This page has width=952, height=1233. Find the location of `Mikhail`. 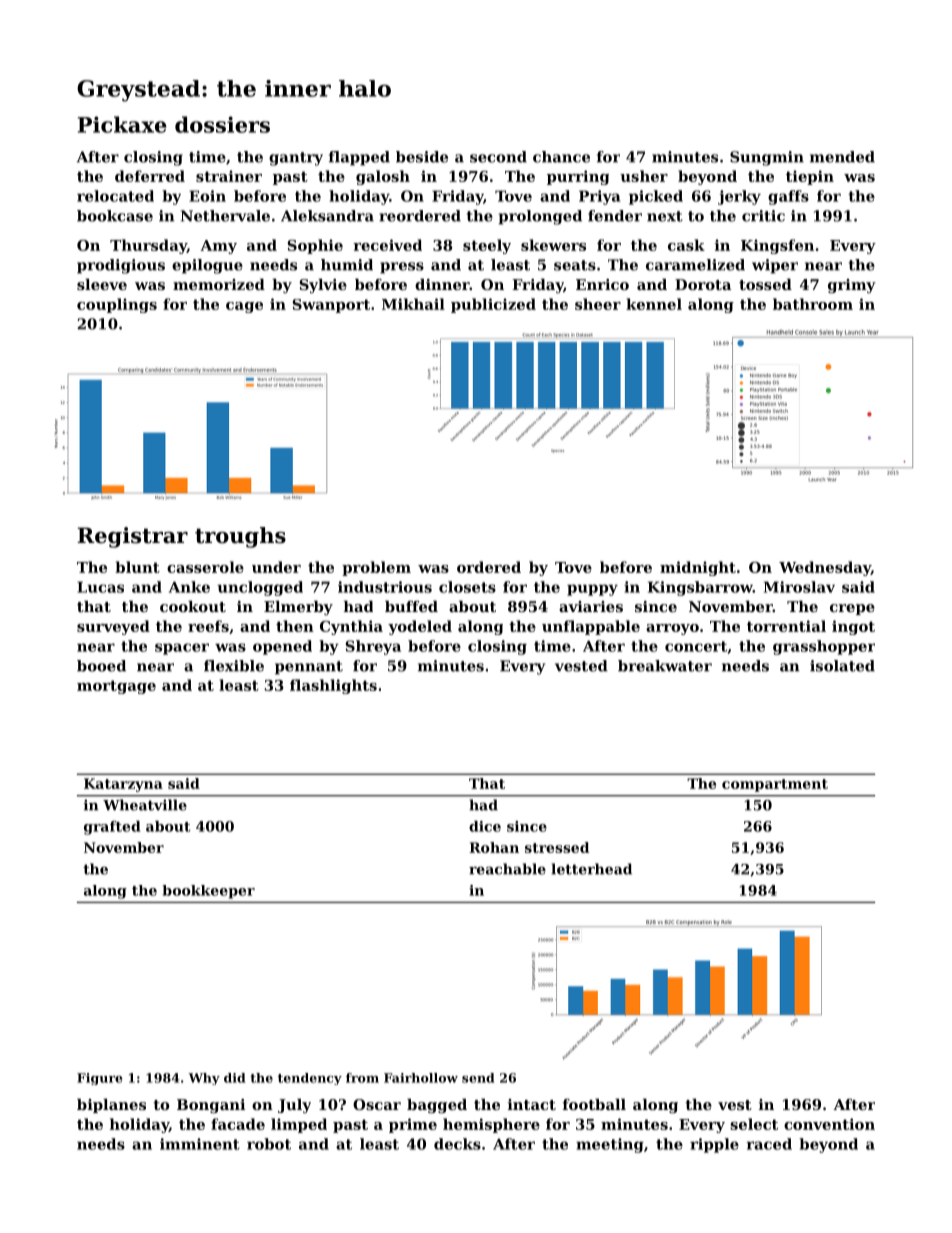

Mikhail is located at coordinates (413, 304).
